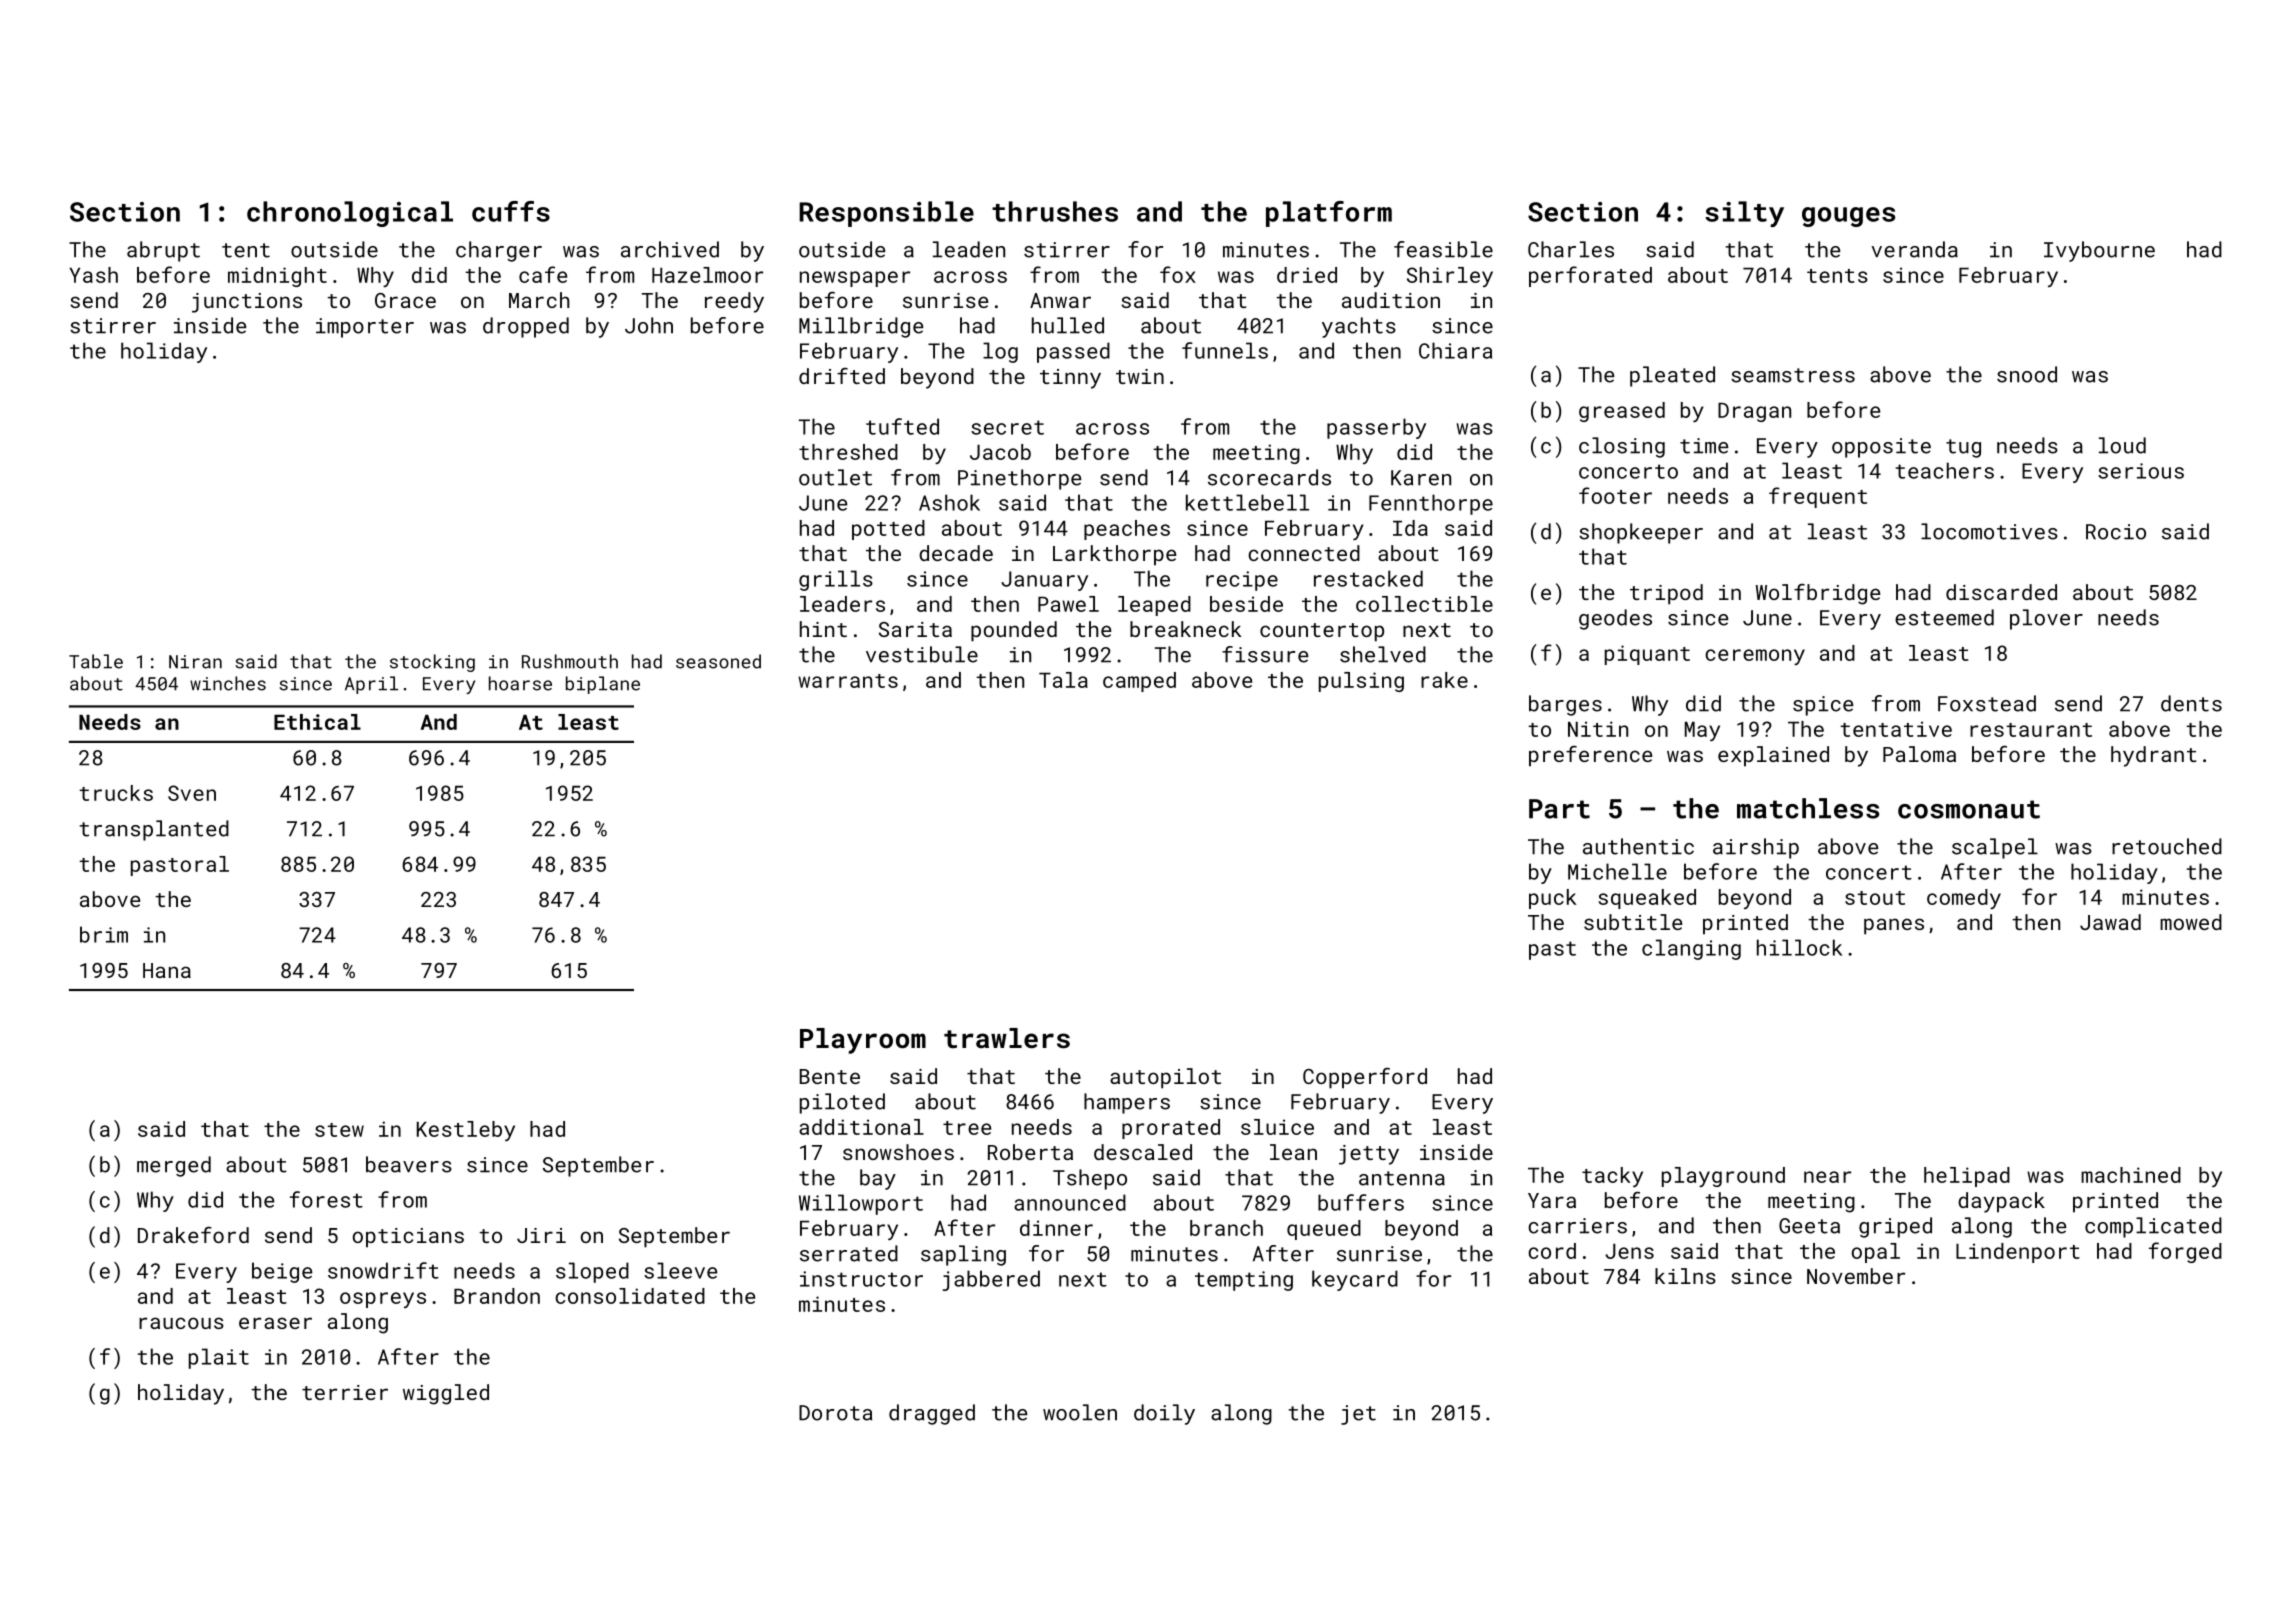 The image size is (2292, 1620). I want to click on Ivybourne, so click(2099, 251).
